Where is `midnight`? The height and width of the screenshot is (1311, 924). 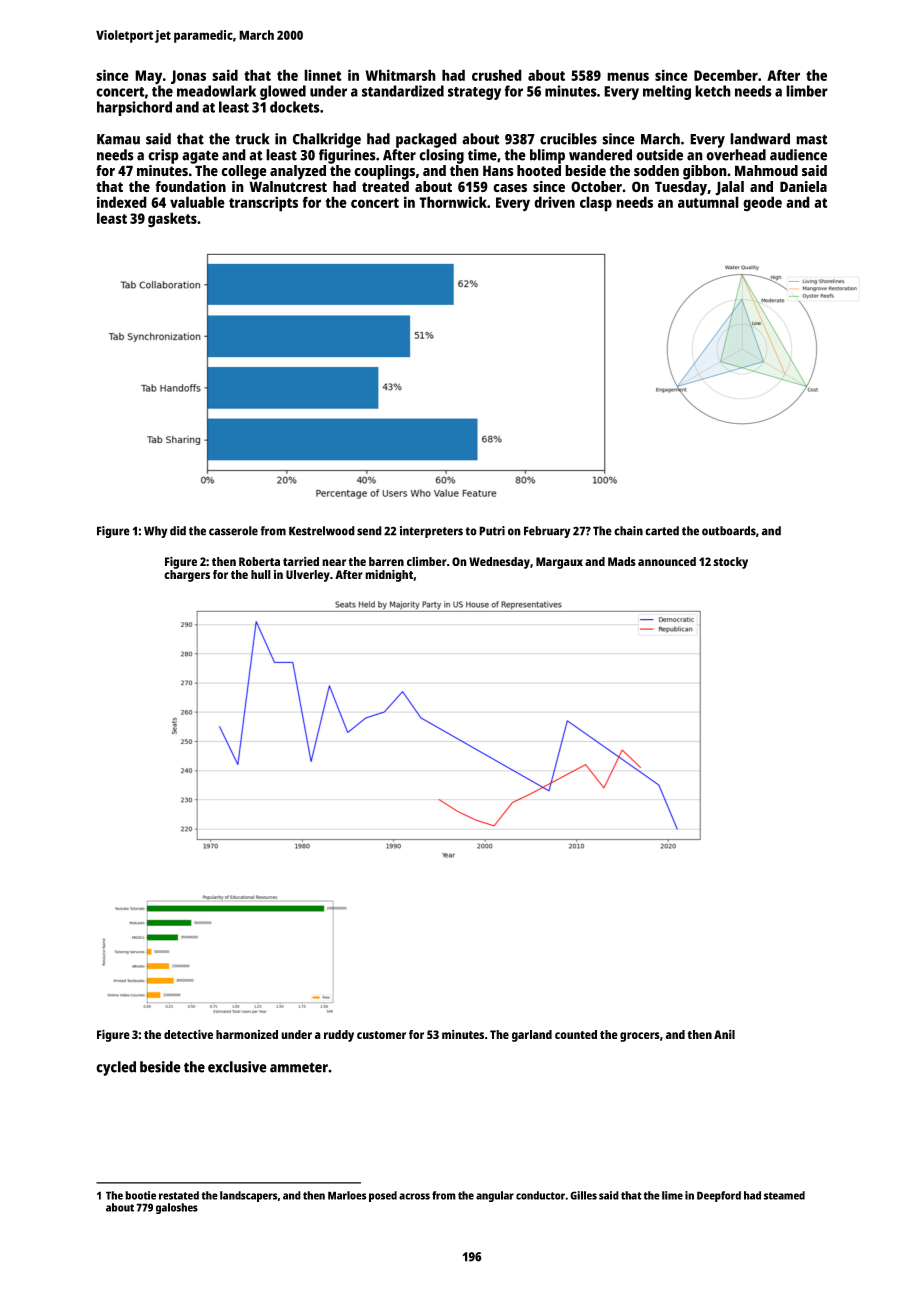
midnight is located at coordinates (389, 575).
